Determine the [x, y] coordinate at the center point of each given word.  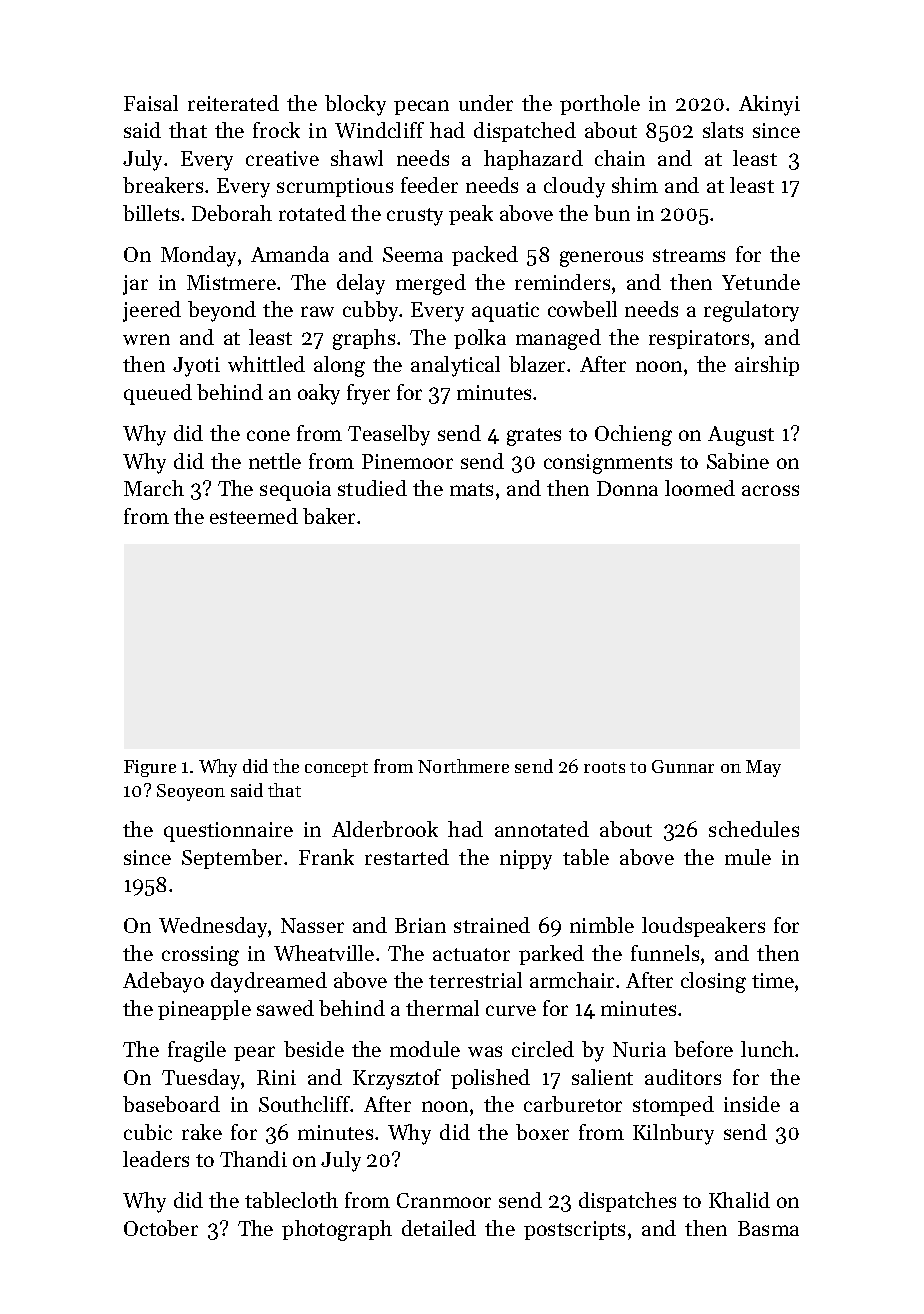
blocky [355, 105]
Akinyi [769, 105]
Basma [768, 1228]
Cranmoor [444, 1200]
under [486, 103]
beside [314, 1049]
